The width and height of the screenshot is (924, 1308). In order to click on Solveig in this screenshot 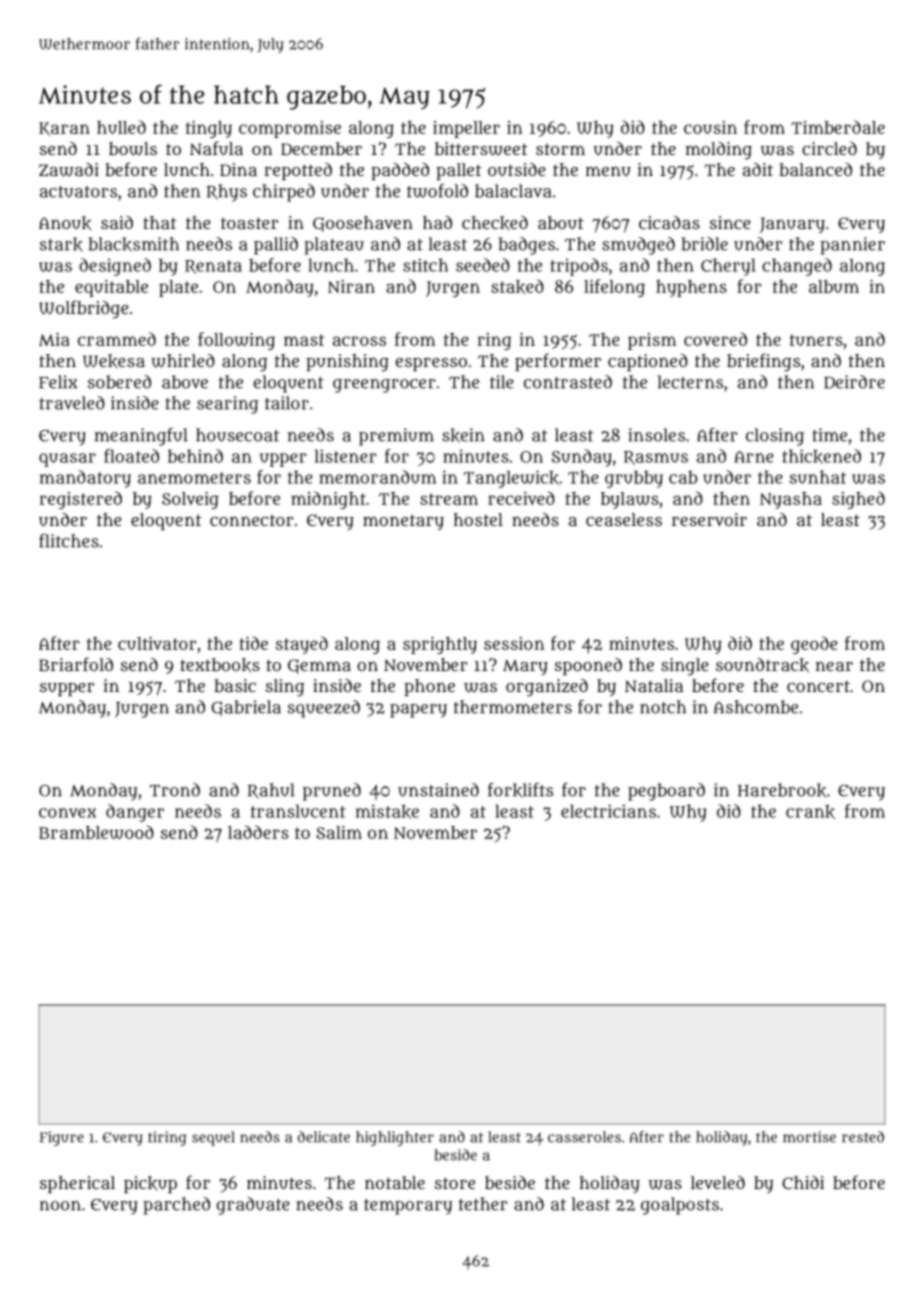, I will do `click(190, 500)`.
